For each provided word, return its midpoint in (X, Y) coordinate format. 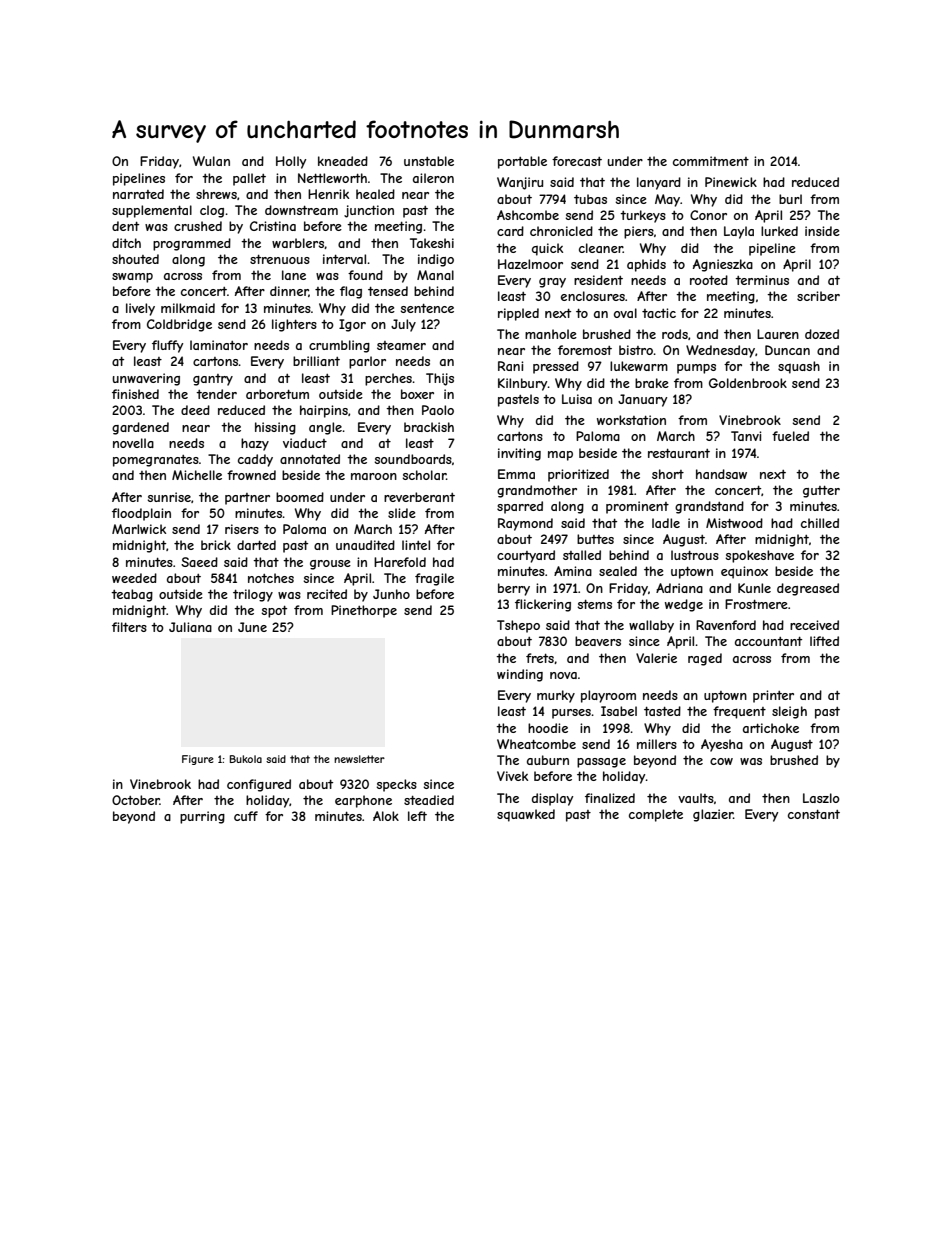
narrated (138, 194)
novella (133, 443)
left (417, 816)
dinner (289, 291)
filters (129, 627)
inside (822, 231)
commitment (711, 161)
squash (799, 367)
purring (202, 817)
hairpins (324, 411)
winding (520, 675)
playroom (608, 696)
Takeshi (432, 243)
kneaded (343, 161)
